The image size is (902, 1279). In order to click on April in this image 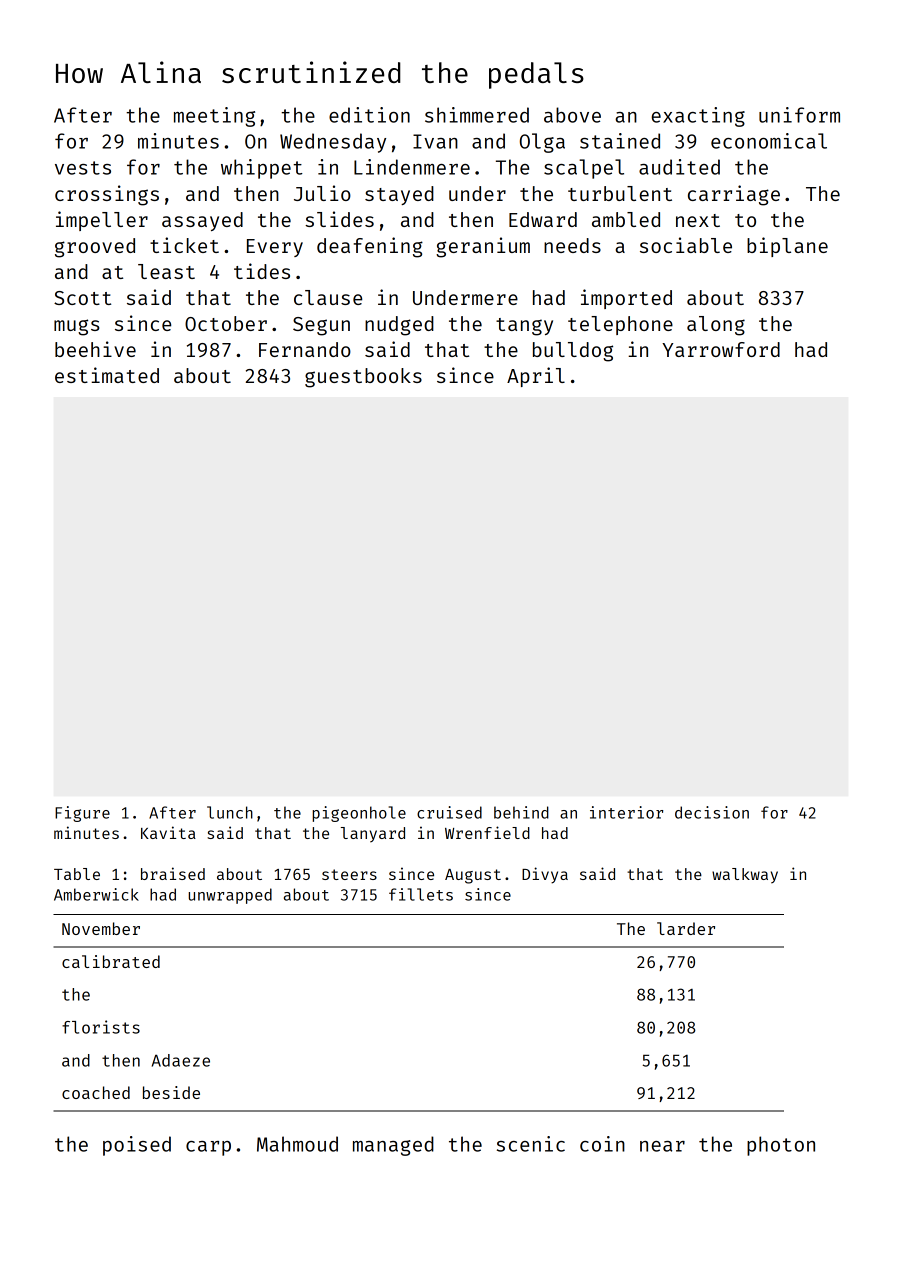, I will do `click(536, 377)`.
